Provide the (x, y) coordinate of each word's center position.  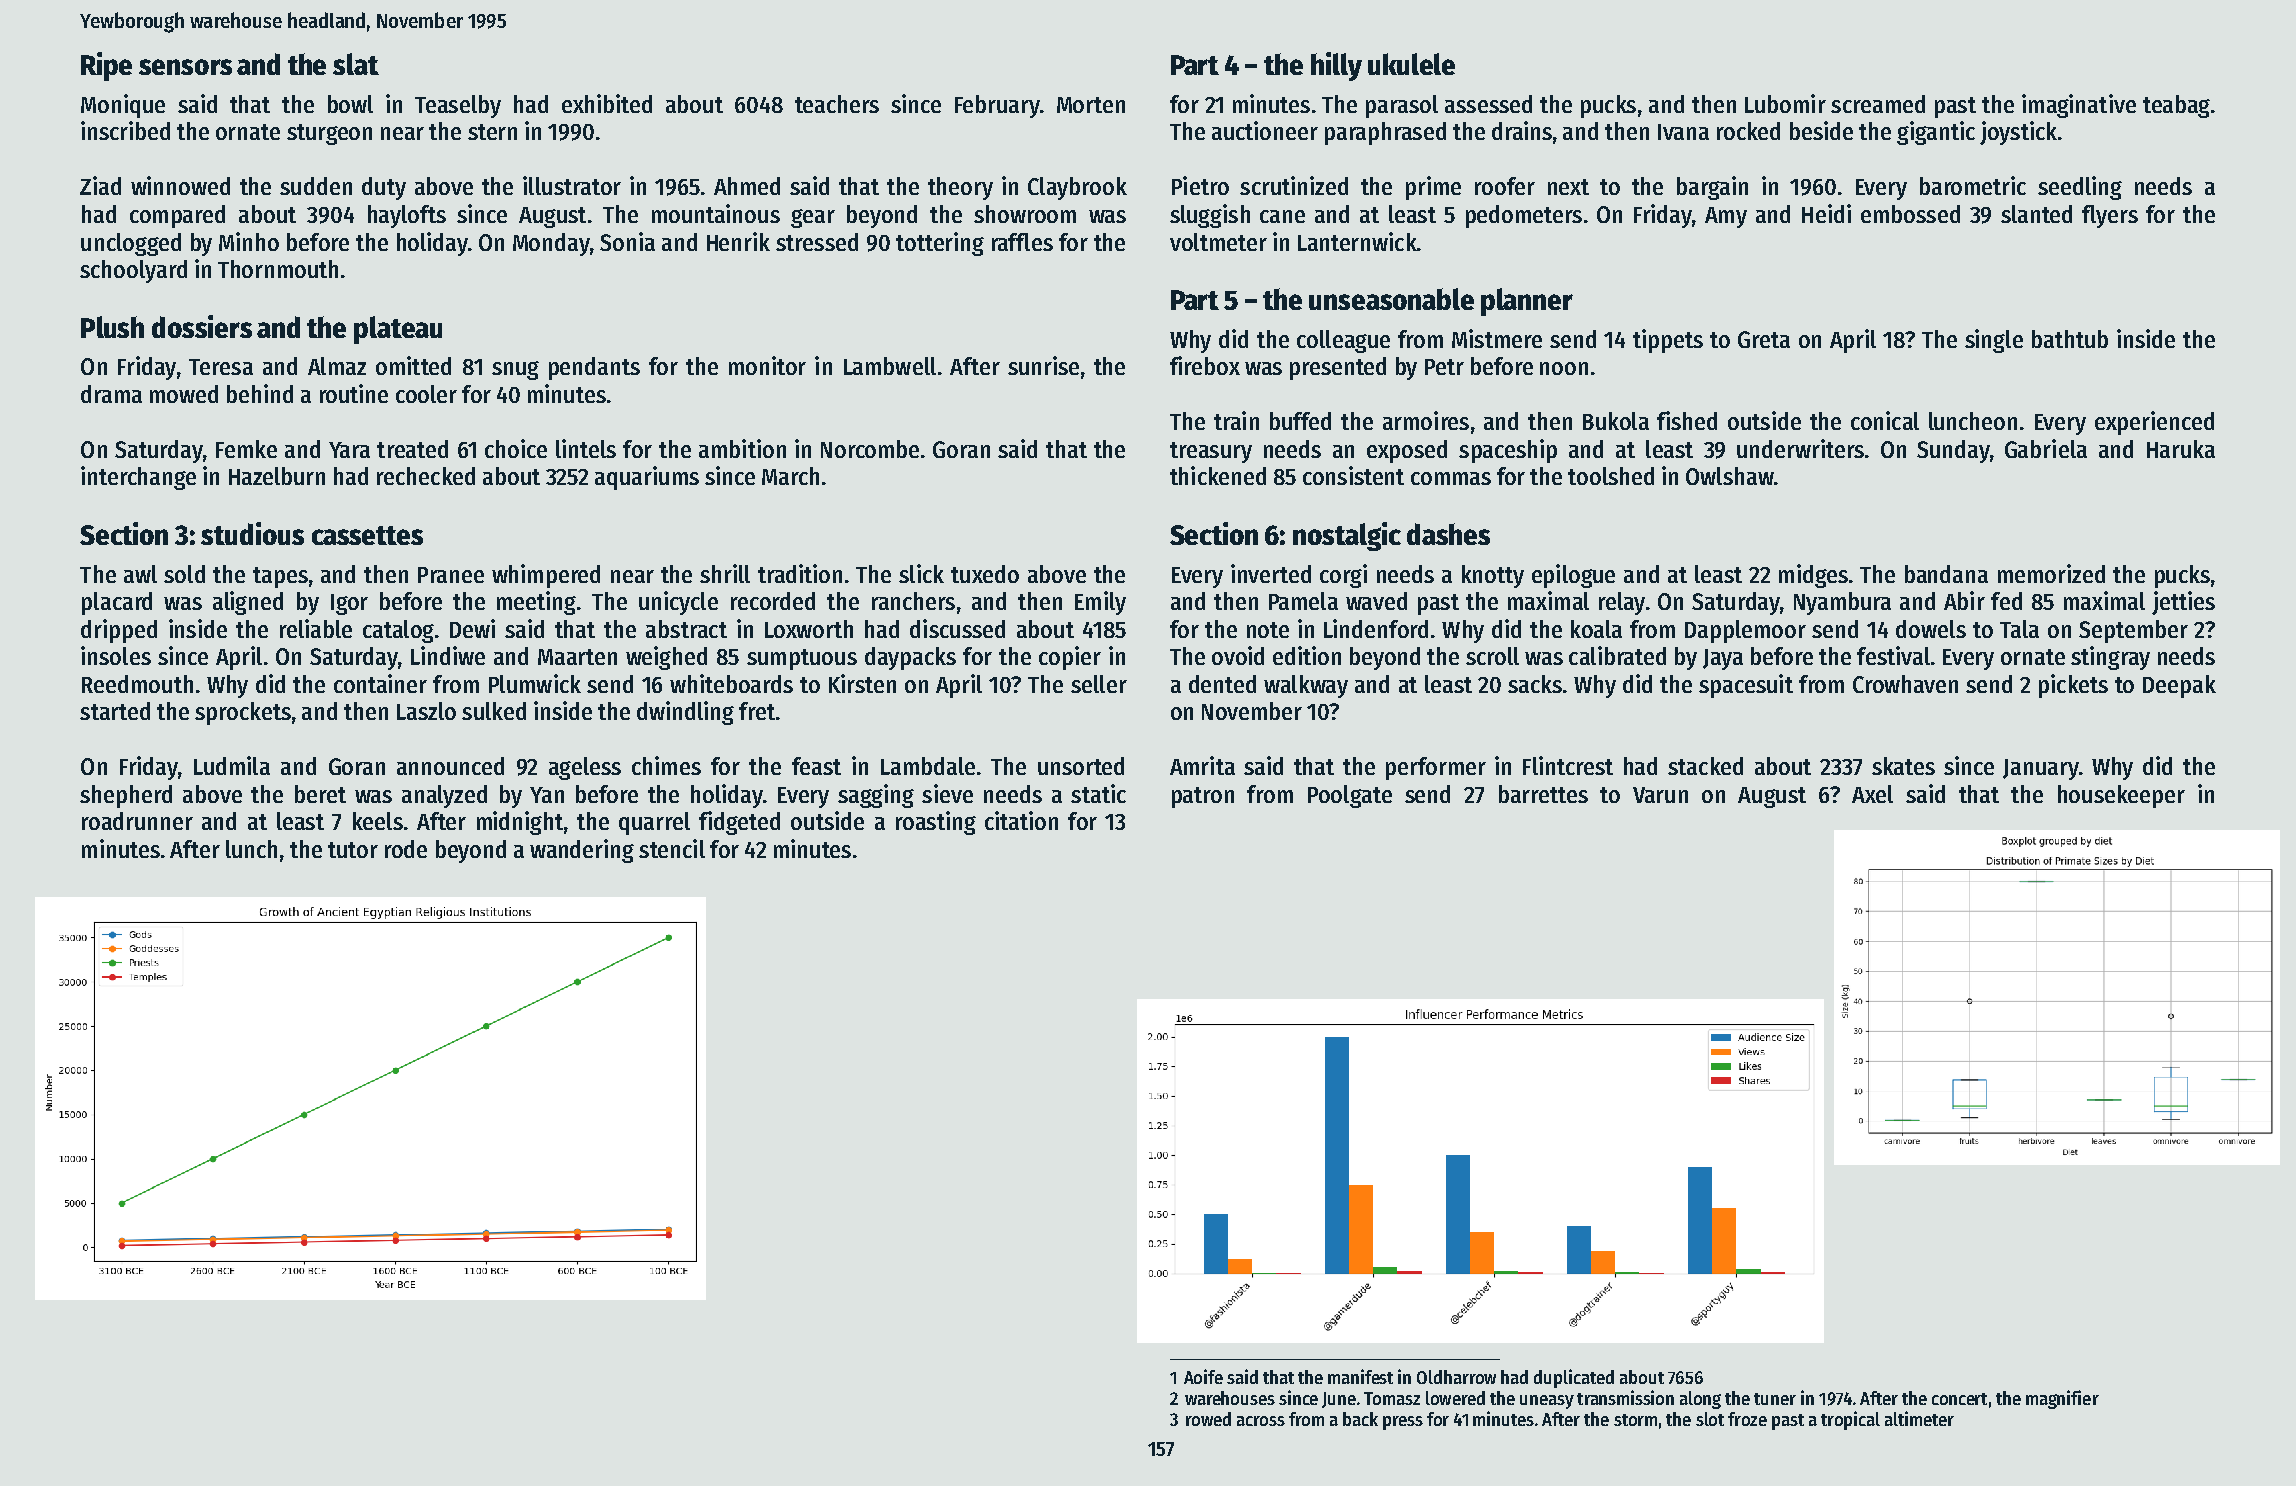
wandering (582, 851)
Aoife (1203, 1376)
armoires (1426, 420)
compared (177, 216)
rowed (1208, 1419)
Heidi (1826, 213)
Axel (1872, 794)
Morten (1091, 105)
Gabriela (2046, 448)
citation (1021, 820)
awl (140, 574)
